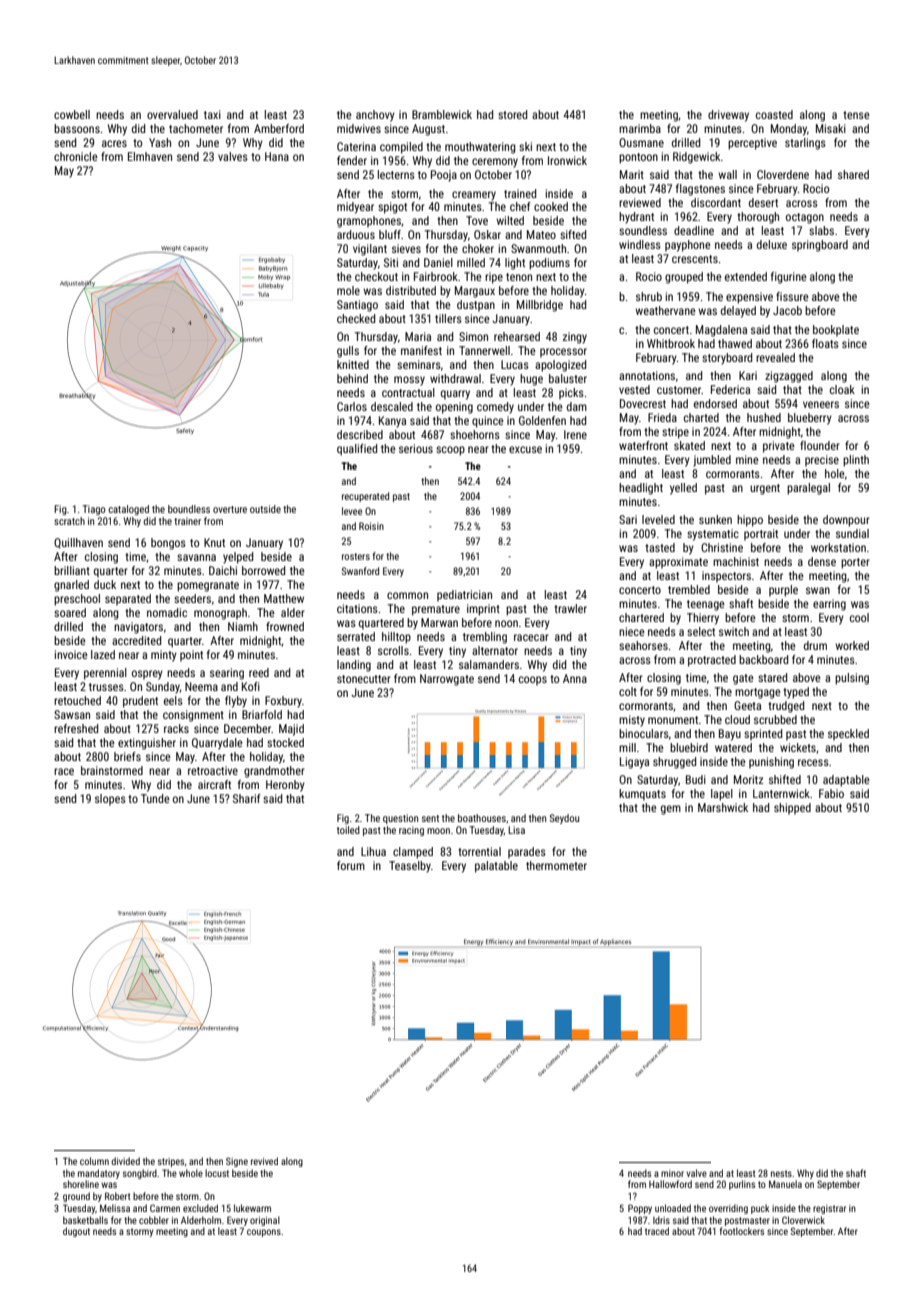 The width and height of the document is (924, 1308). What do you see at coordinates (821, 404) in the document?
I see `veneers` at bounding box center [821, 404].
